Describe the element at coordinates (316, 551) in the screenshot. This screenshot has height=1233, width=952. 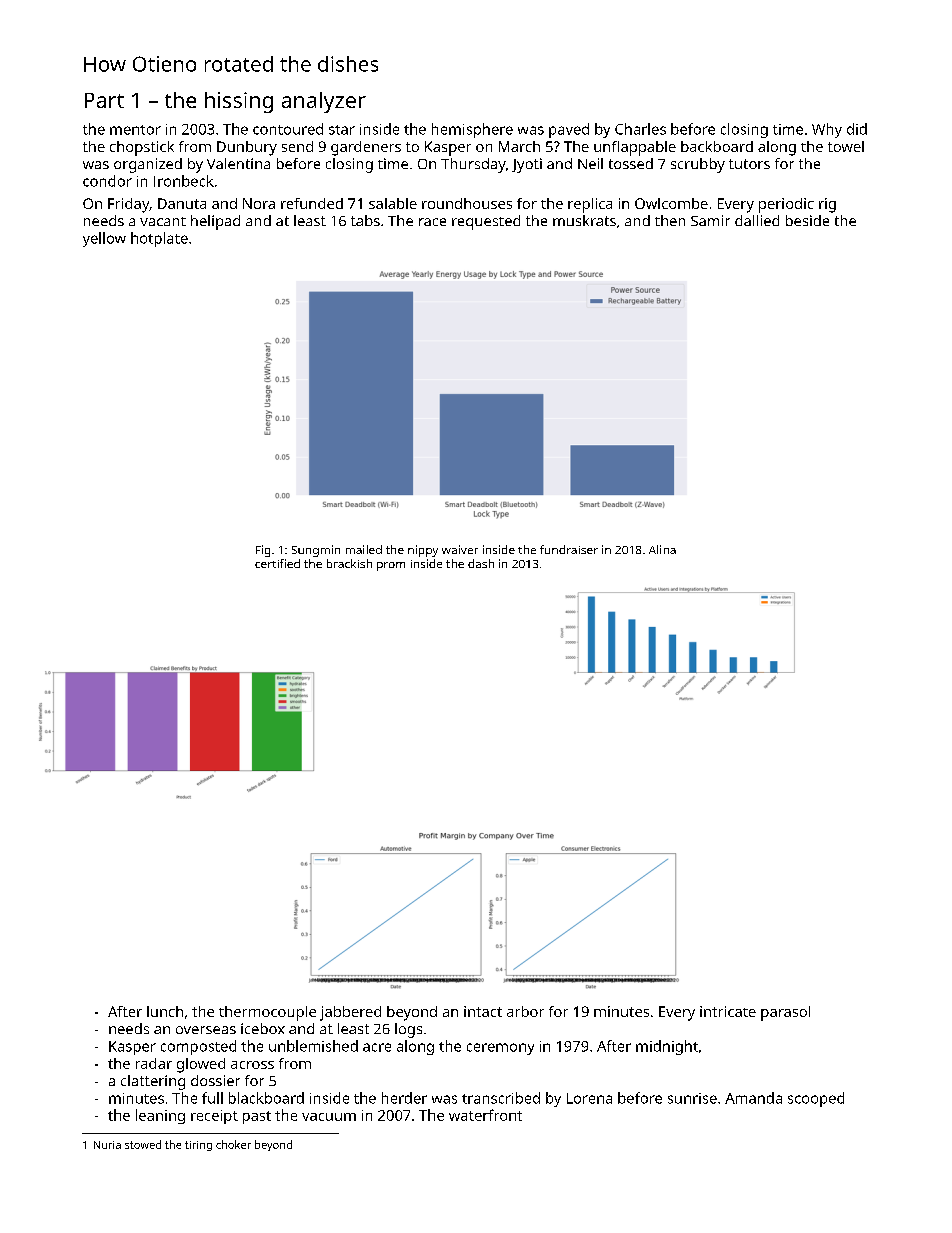
I see `Sungmin` at that location.
